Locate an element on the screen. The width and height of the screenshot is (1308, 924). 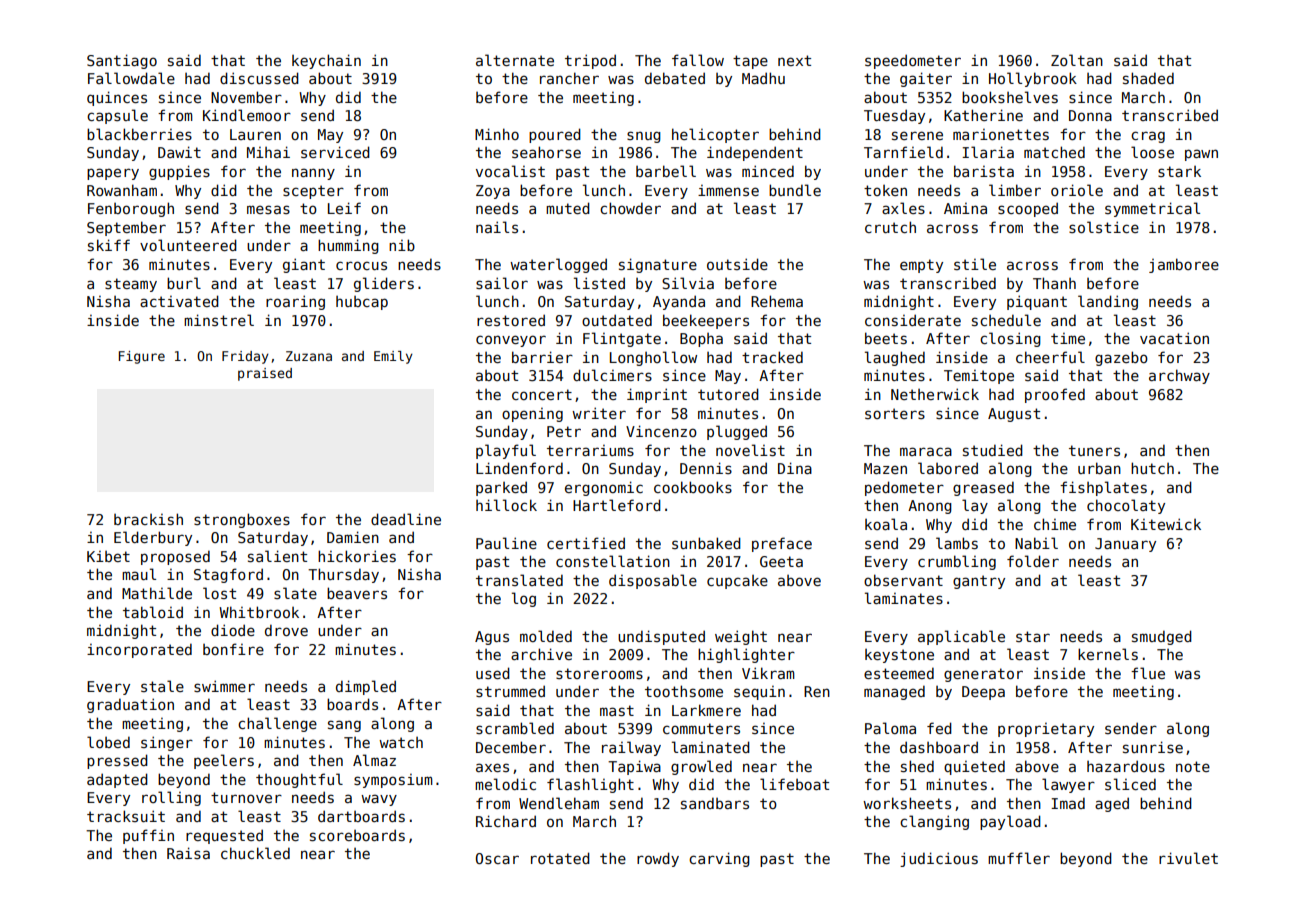
outside is located at coordinates (737, 264).
